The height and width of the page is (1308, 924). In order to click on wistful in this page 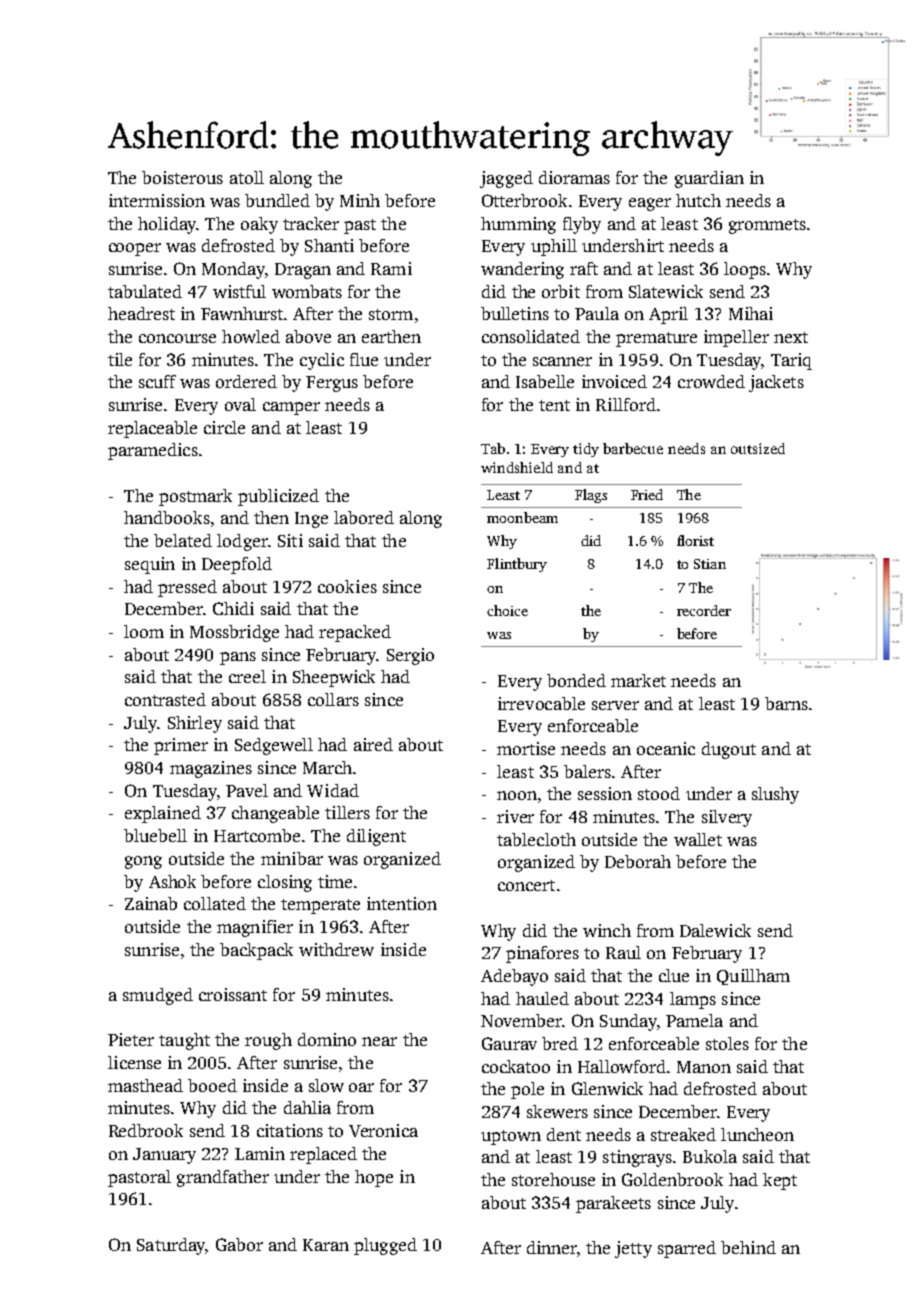, I will do `click(239, 291)`.
